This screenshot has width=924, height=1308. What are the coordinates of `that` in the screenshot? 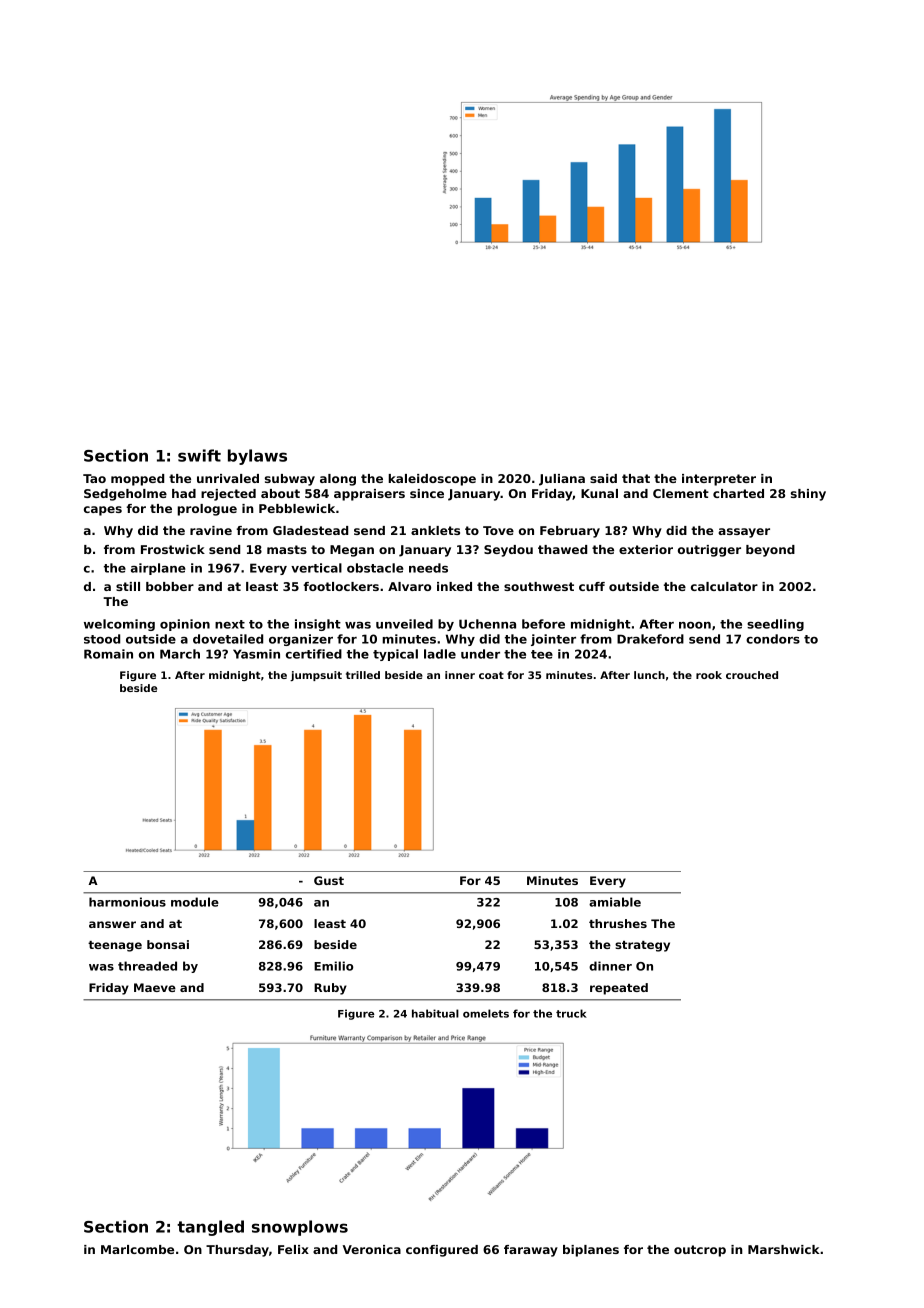 It's located at (636, 478).
